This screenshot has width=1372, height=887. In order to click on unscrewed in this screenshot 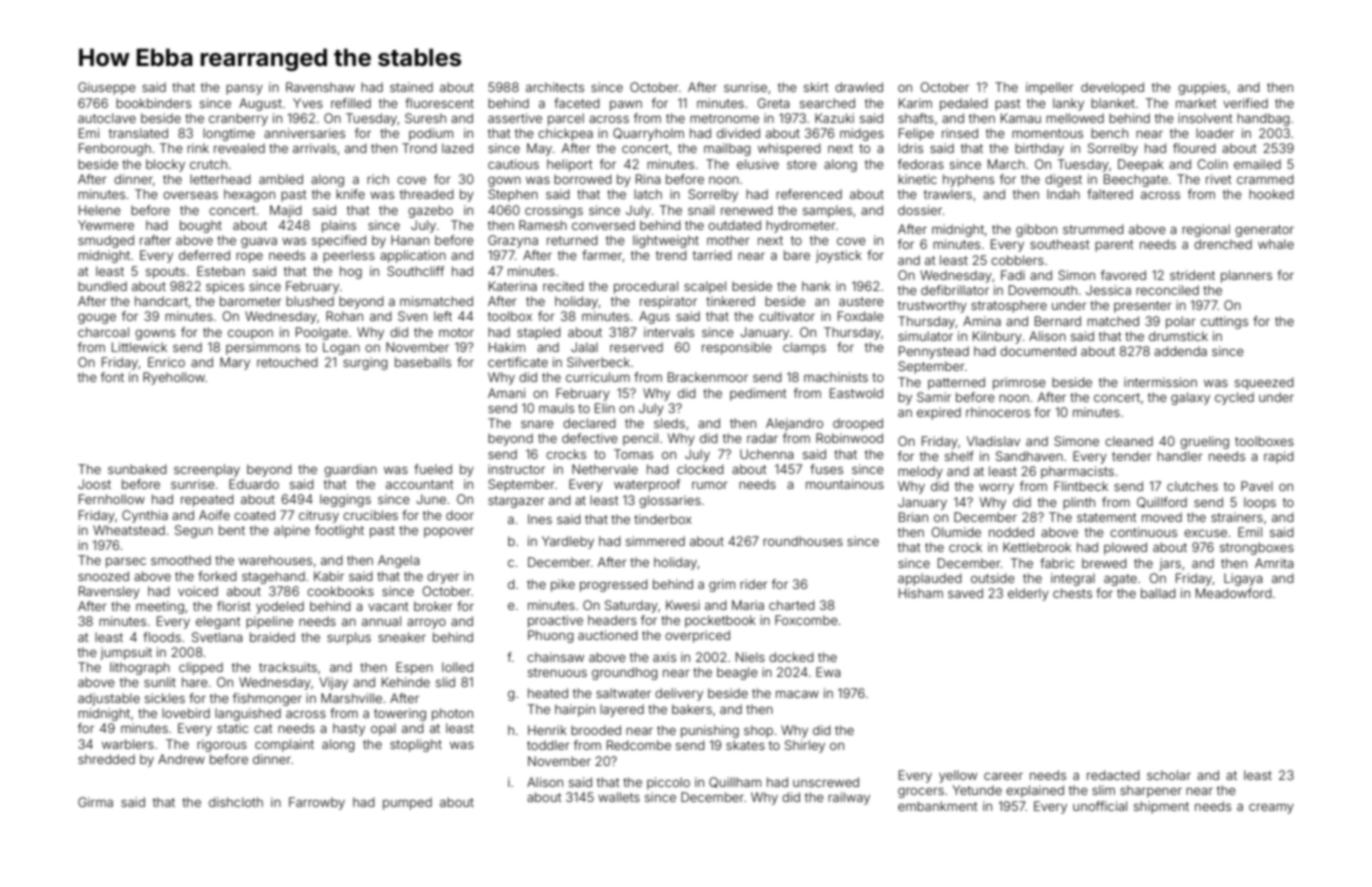, I will do `click(826, 782)`.
